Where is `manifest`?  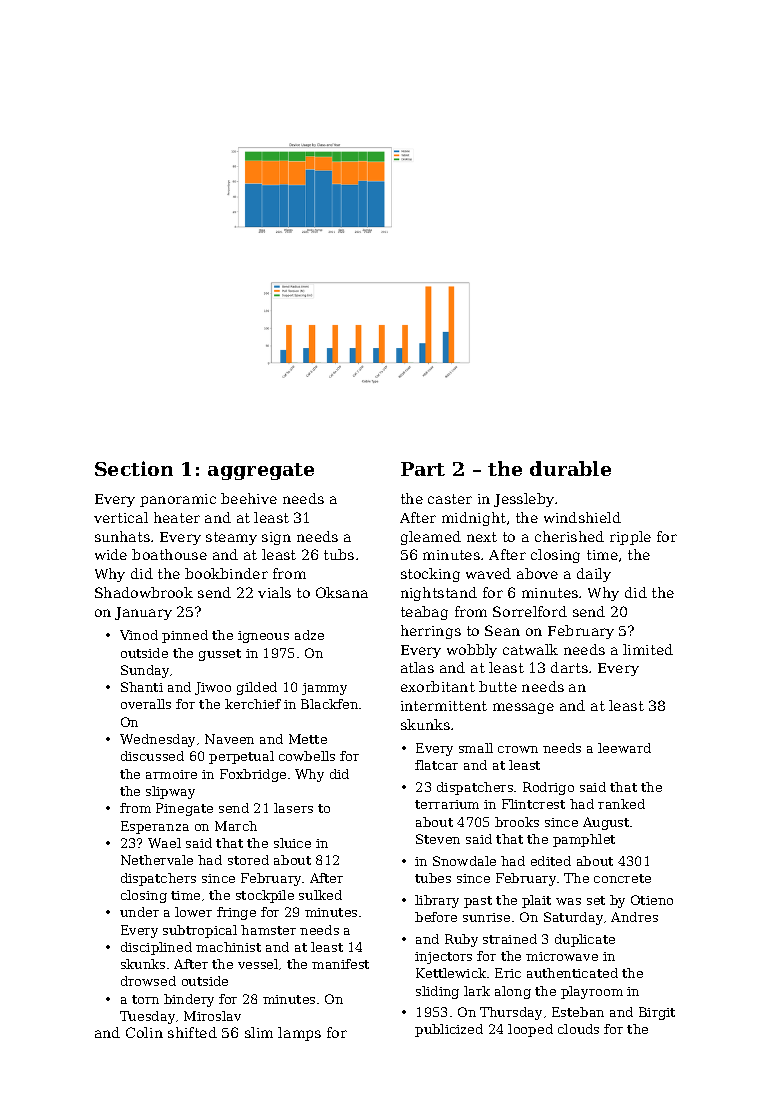 manifest is located at coordinates (340, 964).
